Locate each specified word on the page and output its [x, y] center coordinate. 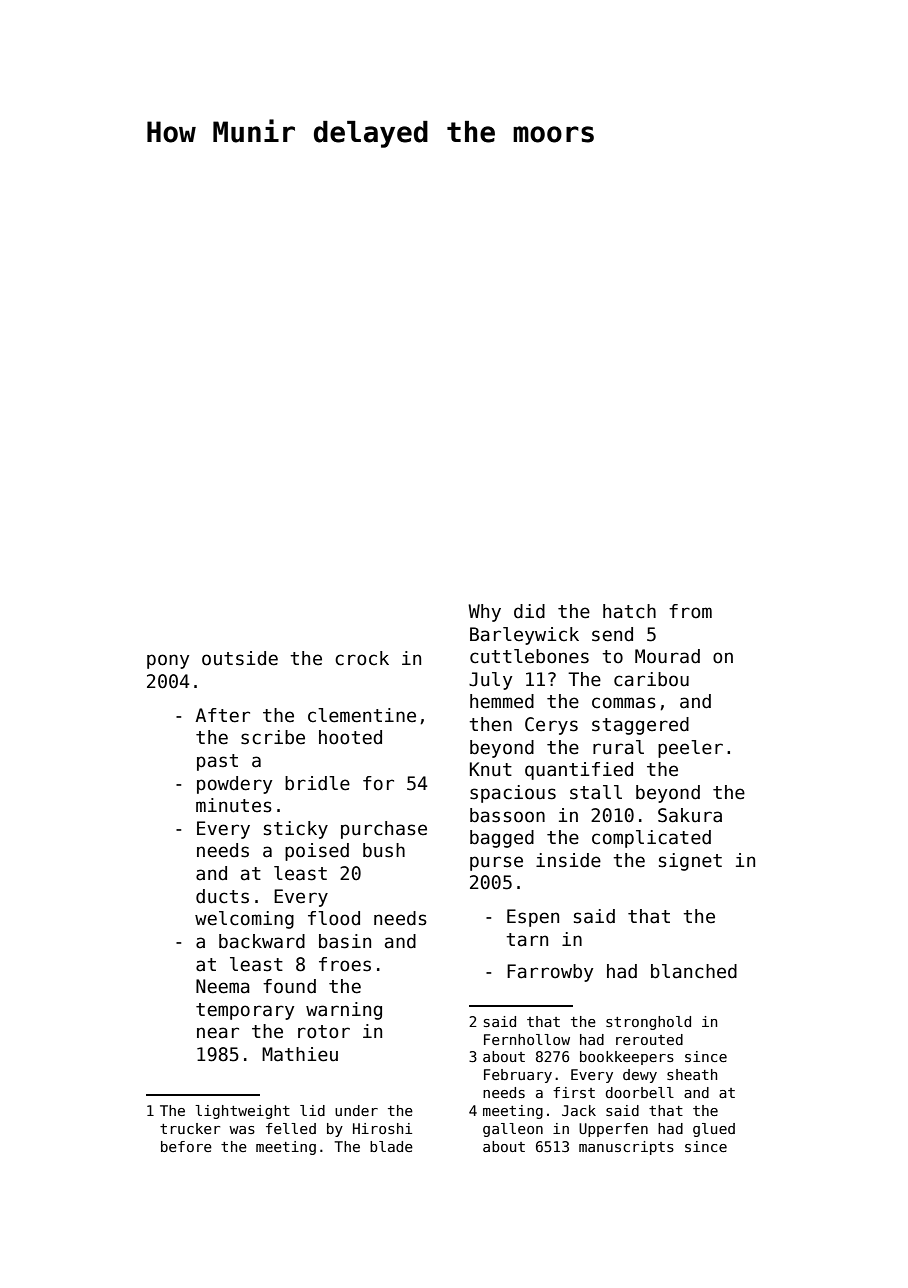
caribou [651, 679]
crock [362, 658]
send [612, 634]
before [186, 1146]
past [217, 762]
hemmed [502, 701]
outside [240, 658]
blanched [694, 971]
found [289, 986]
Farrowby [550, 973]
